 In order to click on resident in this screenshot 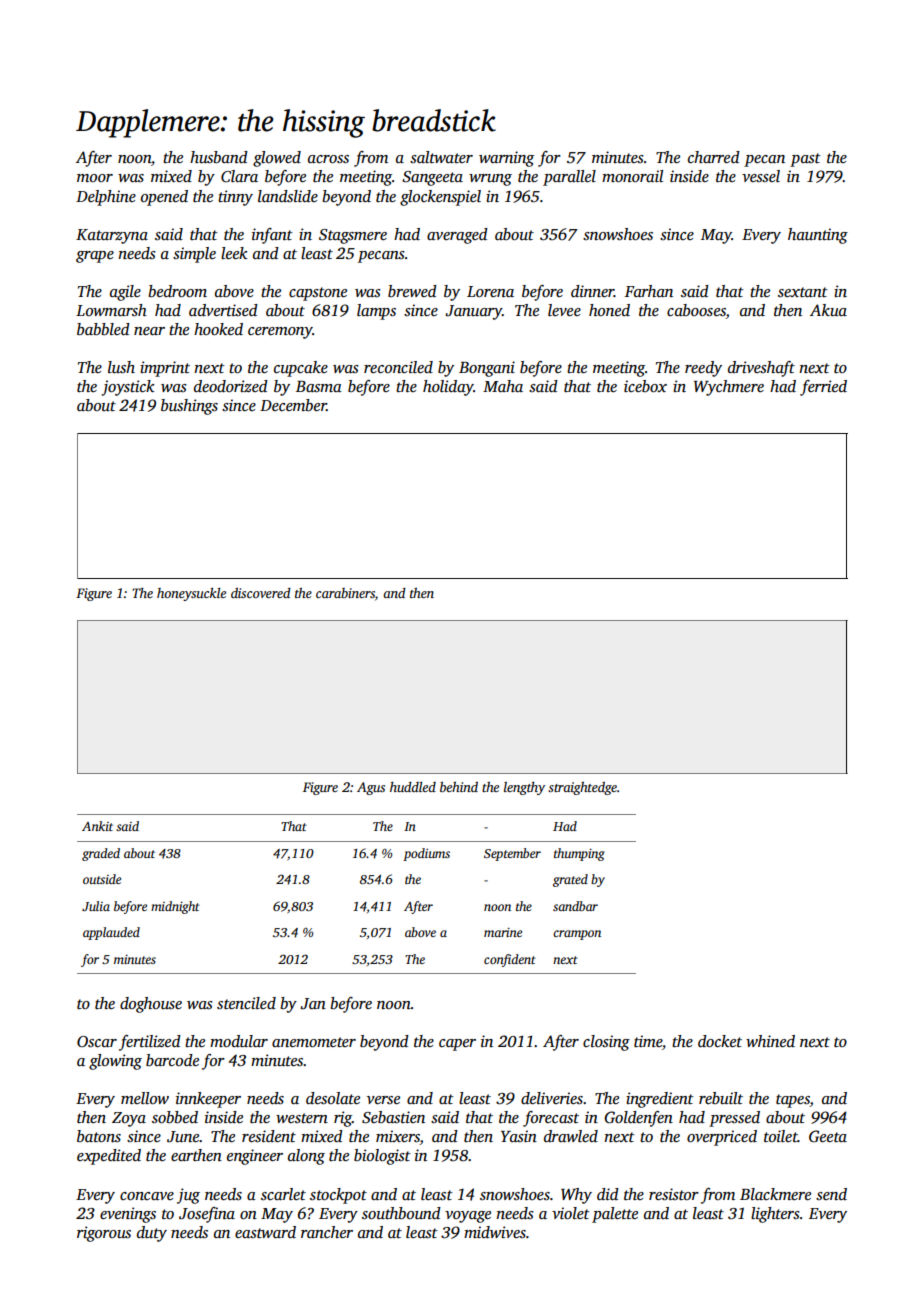, I will do `click(269, 1136)`.
